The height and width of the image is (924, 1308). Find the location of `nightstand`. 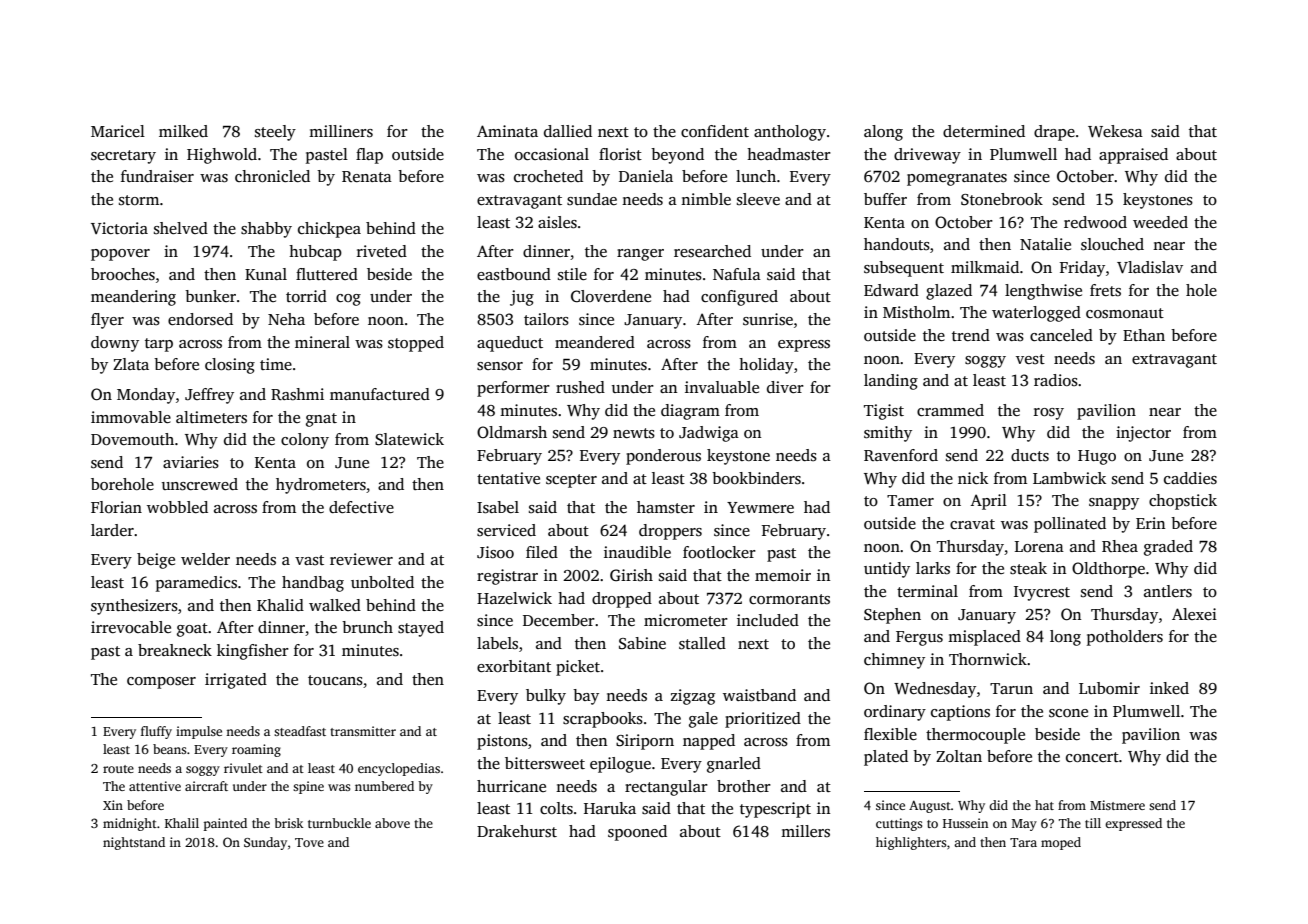

nightstand is located at coordinates (134, 843).
